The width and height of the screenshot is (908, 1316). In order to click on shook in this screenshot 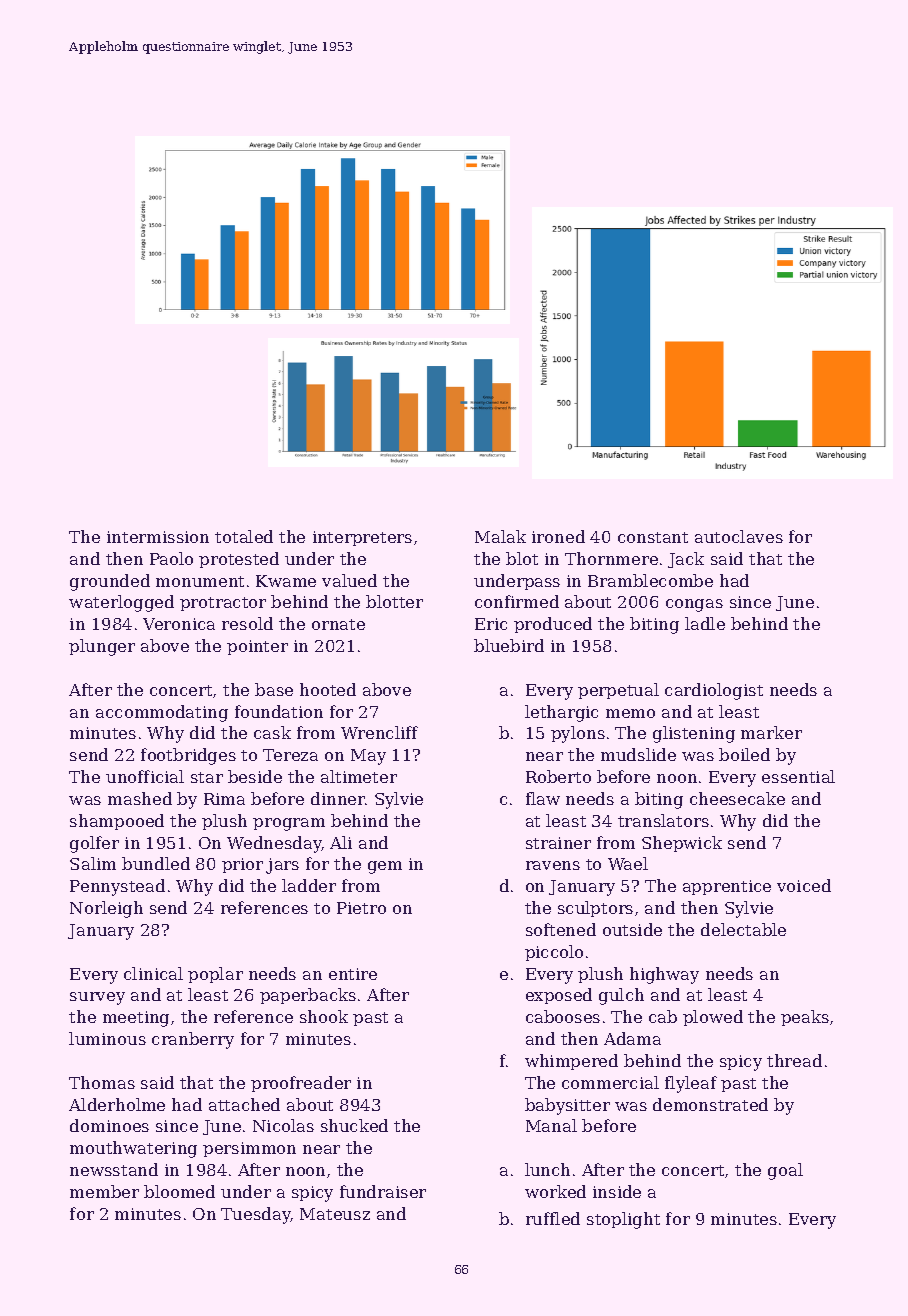, I will do `click(324, 1016)`.
